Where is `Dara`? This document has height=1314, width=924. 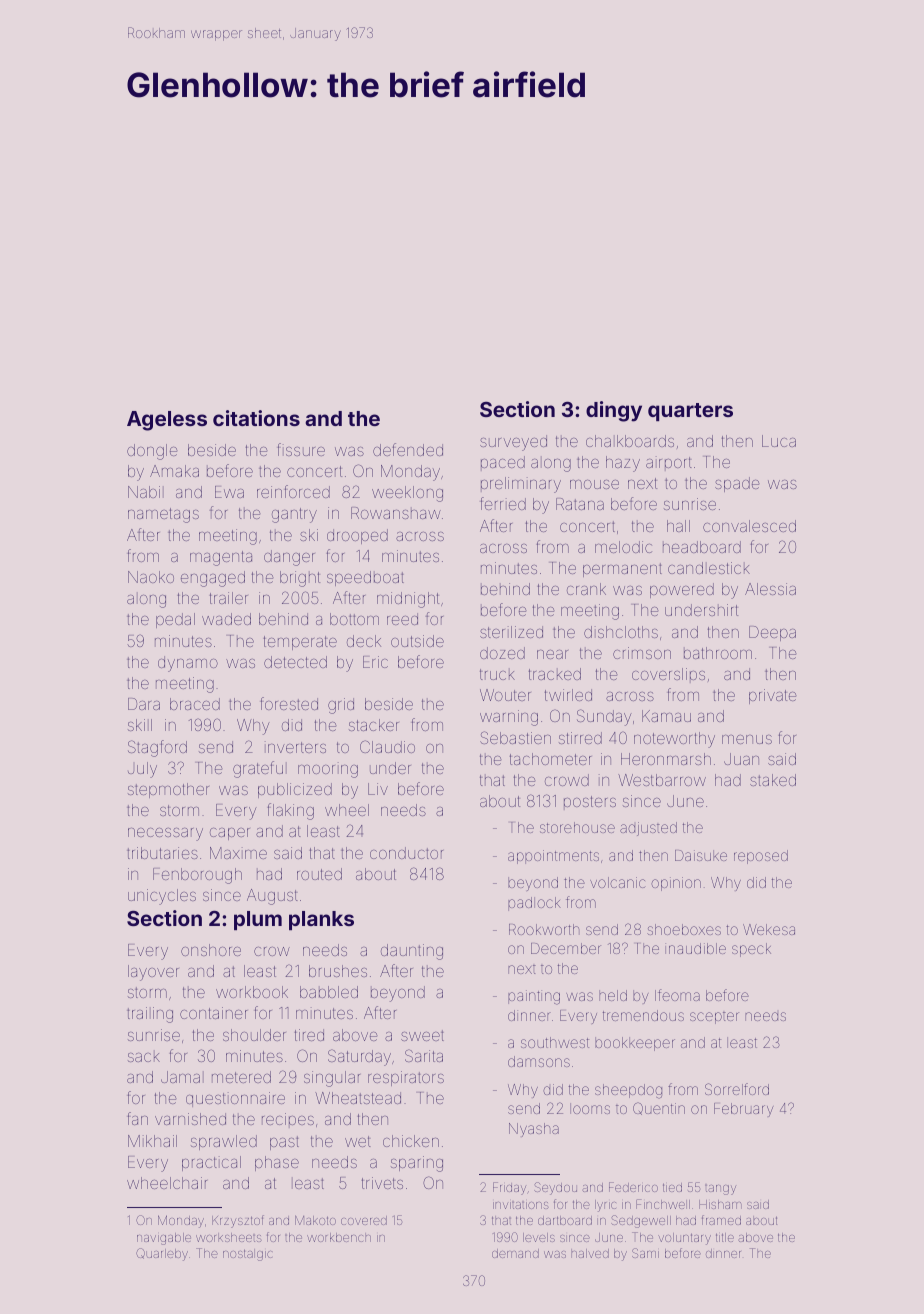
Dara is located at coordinates (144, 704).
